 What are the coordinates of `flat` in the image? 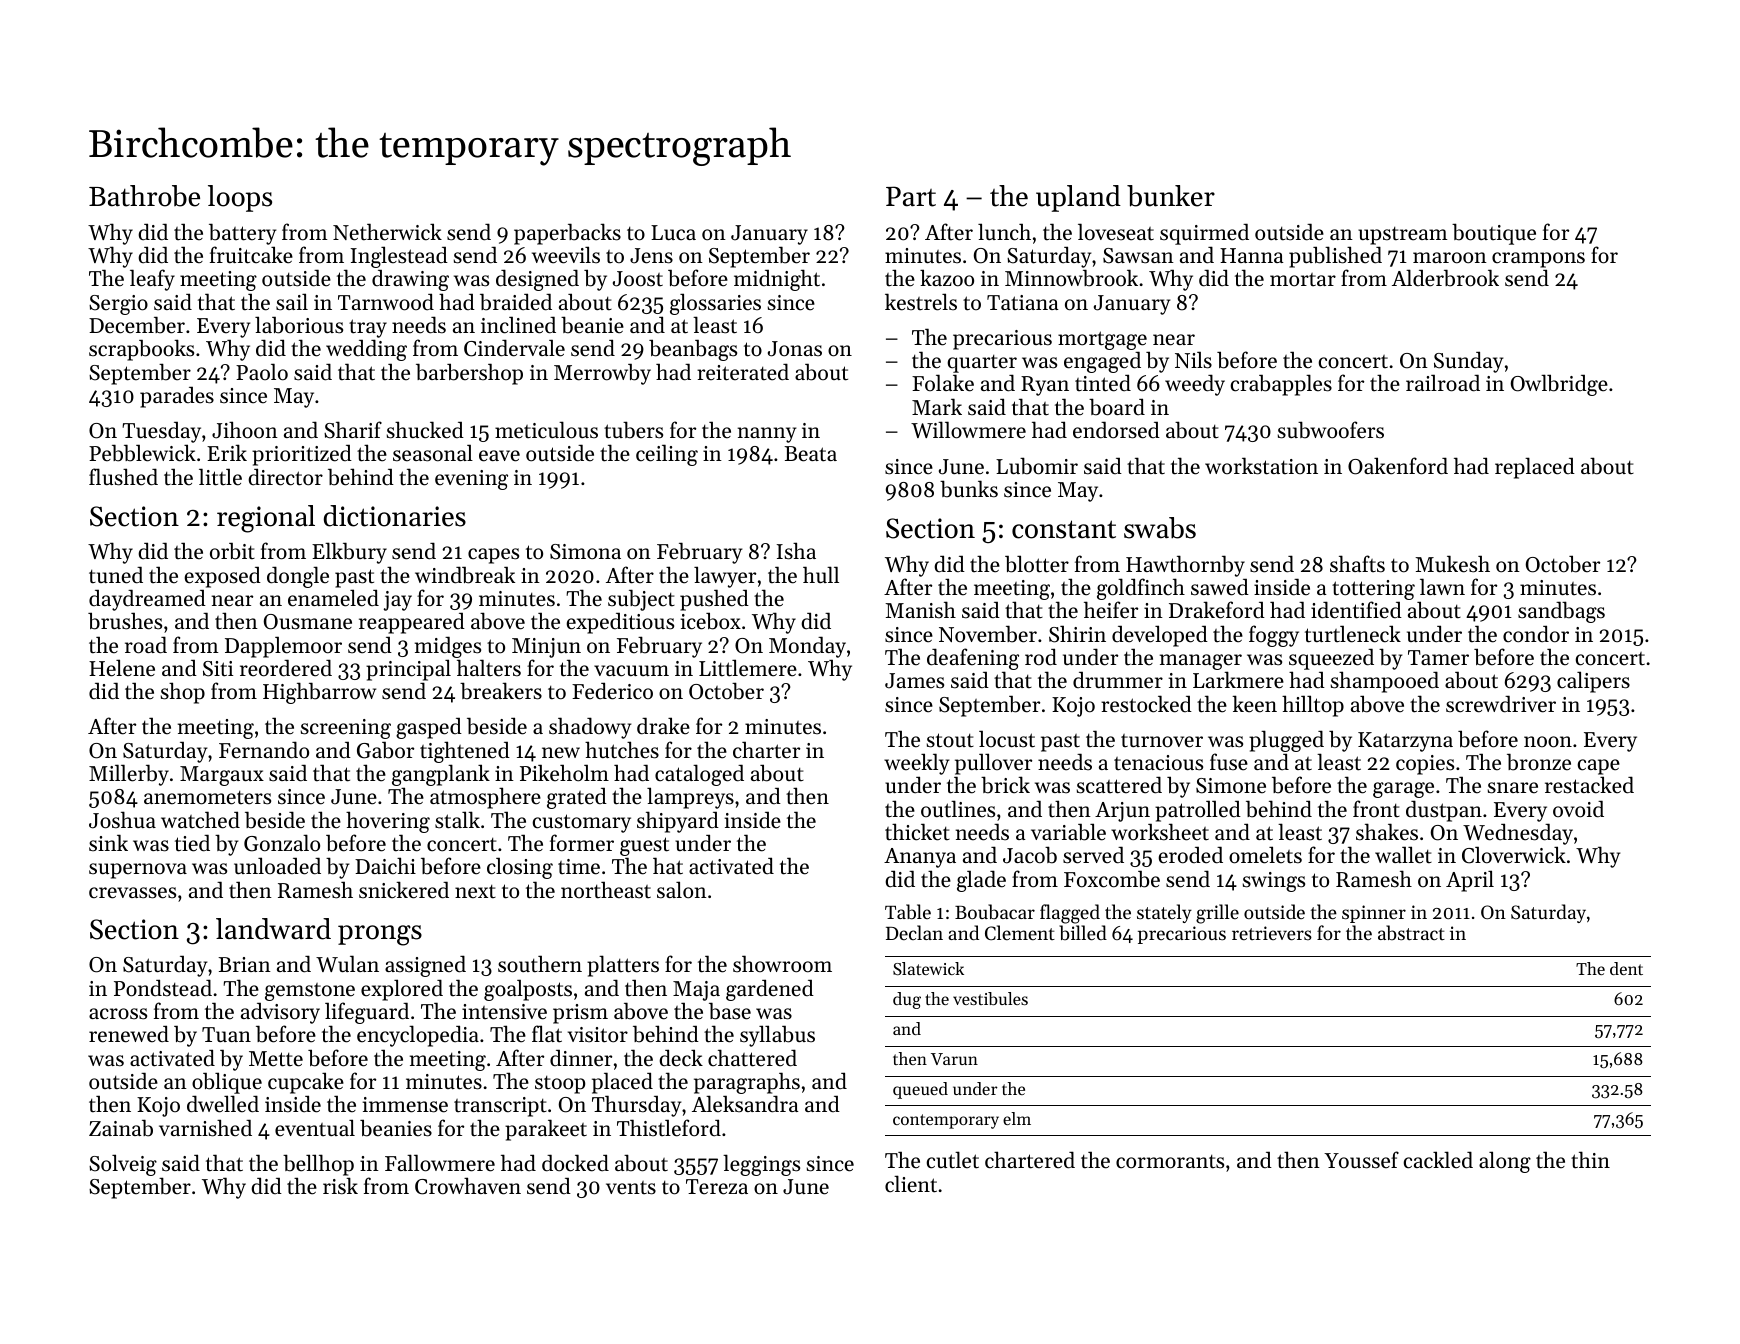 It's located at (547, 1034).
